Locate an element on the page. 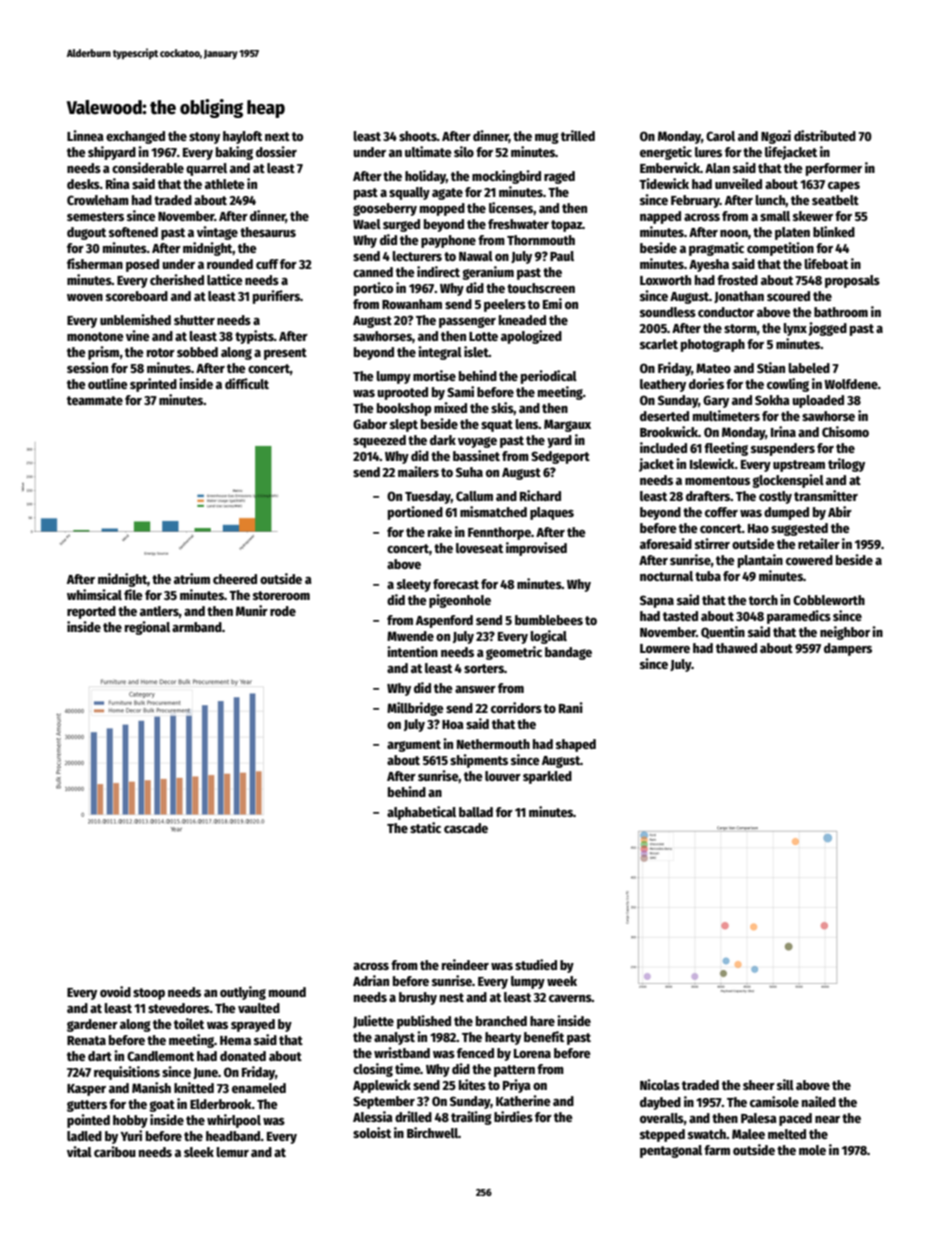 This image has height=1233, width=952. whimsical is located at coordinates (94, 594).
